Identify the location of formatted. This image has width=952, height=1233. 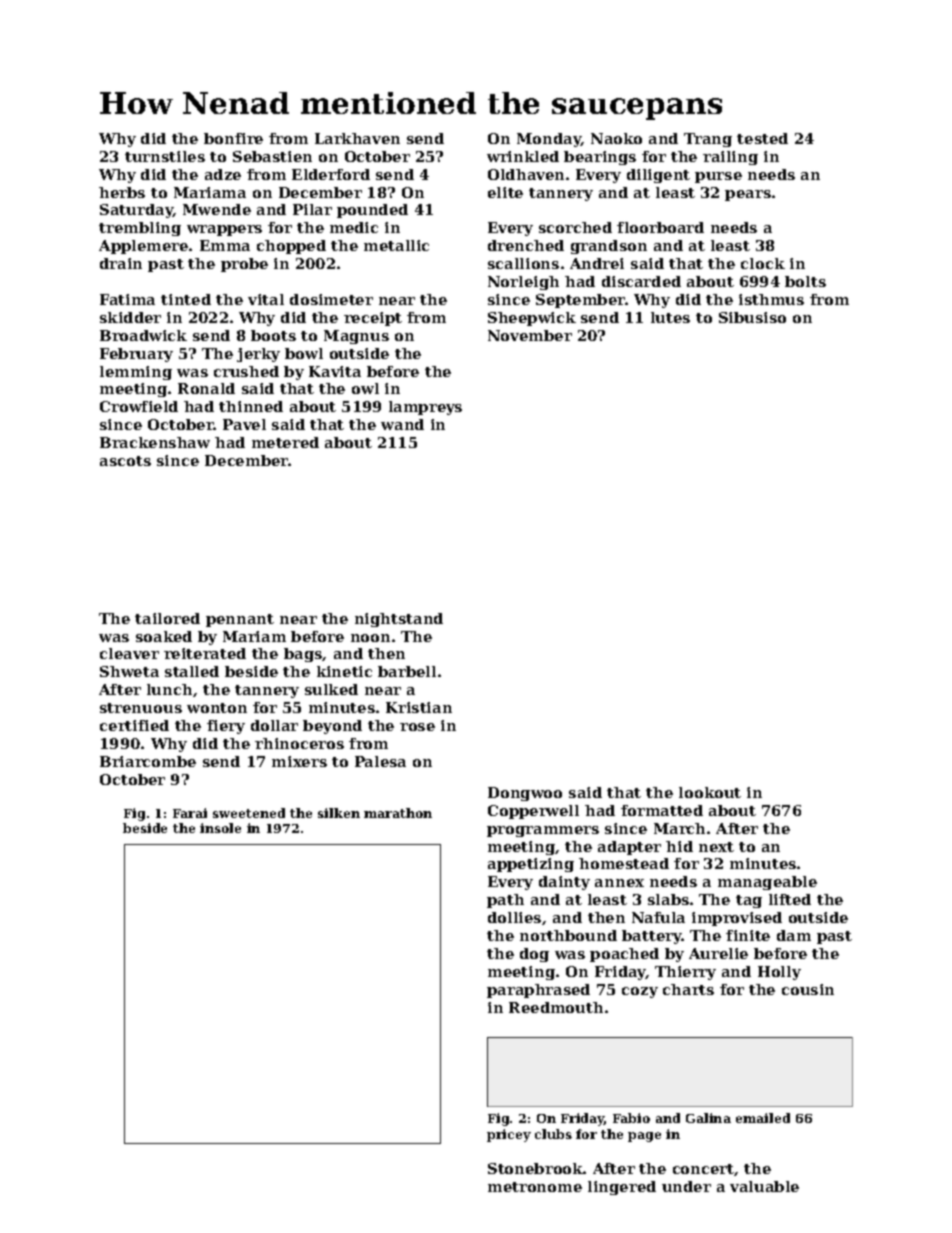
(662, 810).
